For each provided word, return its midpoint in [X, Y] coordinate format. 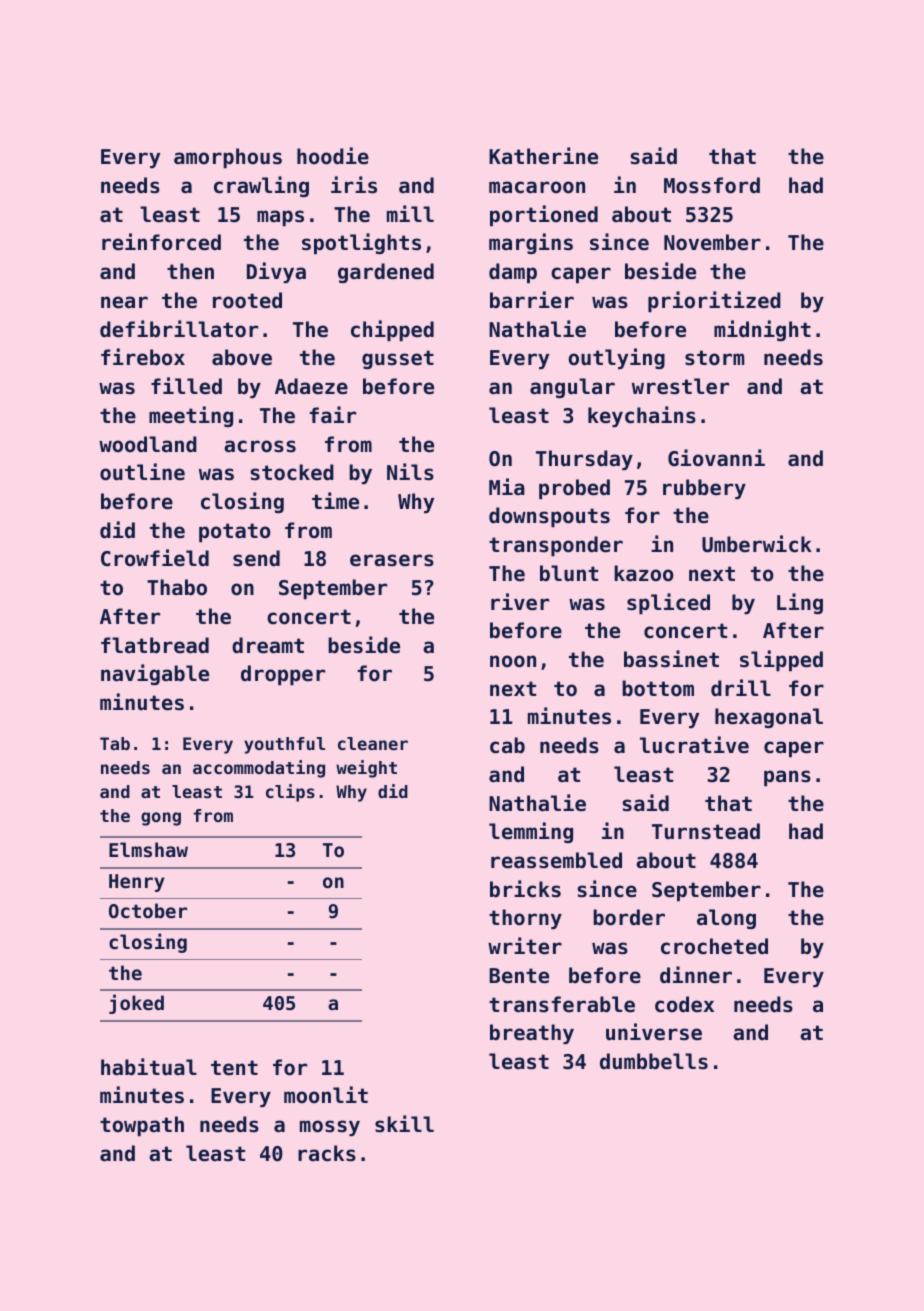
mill [410, 213]
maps [280, 218]
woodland [148, 444]
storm [714, 358]
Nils [410, 472]
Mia [507, 486]
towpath [142, 1126]
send [256, 558]
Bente [519, 976]
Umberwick [757, 544]
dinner [696, 975]
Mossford [712, 185]
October [148, 910]
